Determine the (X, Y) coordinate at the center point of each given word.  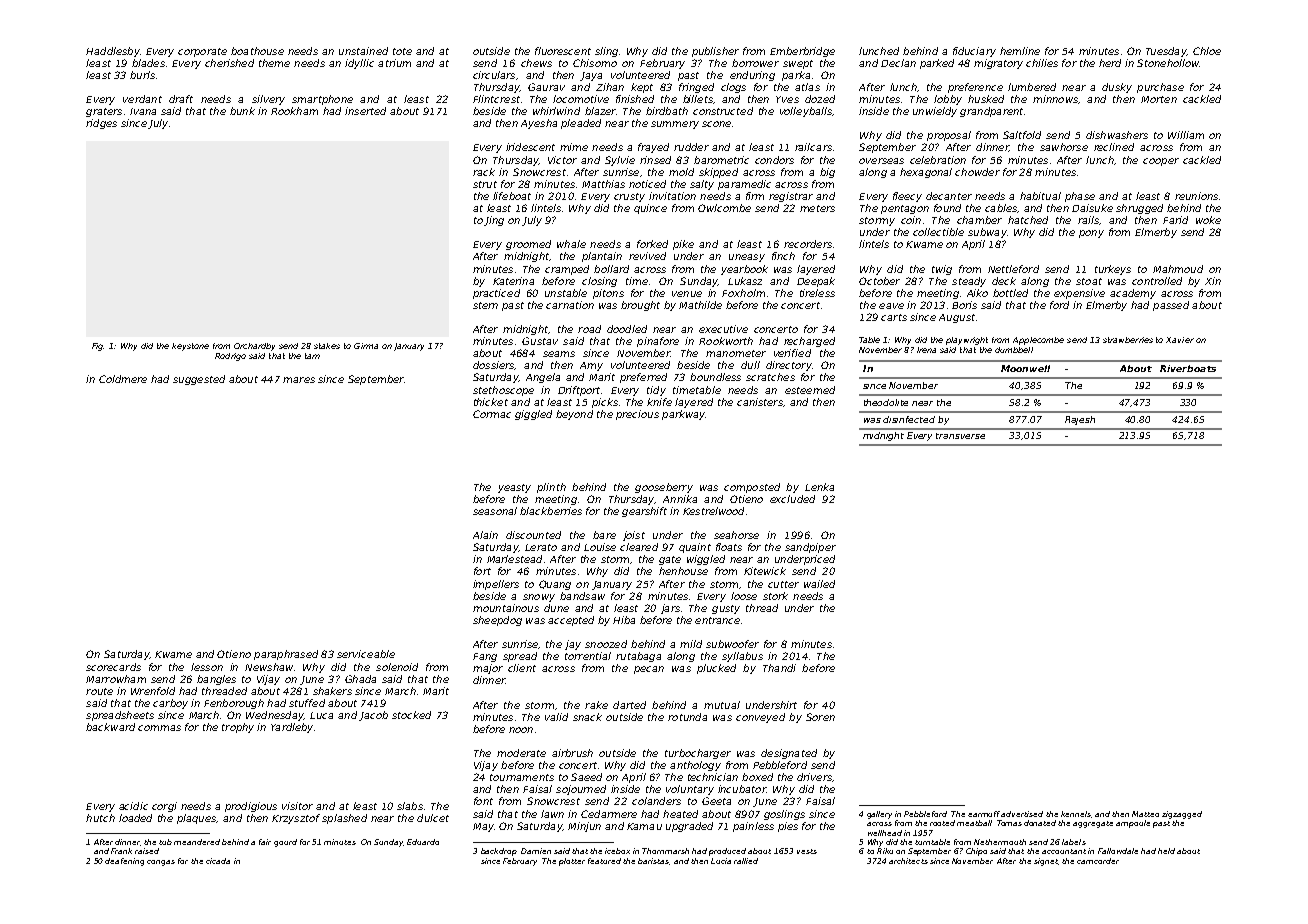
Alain (485, 535)
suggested (199, 380)
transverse (960, 436)
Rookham (294, 111)
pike (683, 245)
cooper (1161, 162)
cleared (639, 547)
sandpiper (810, 548)
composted (752, 488)
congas (161, 863)
